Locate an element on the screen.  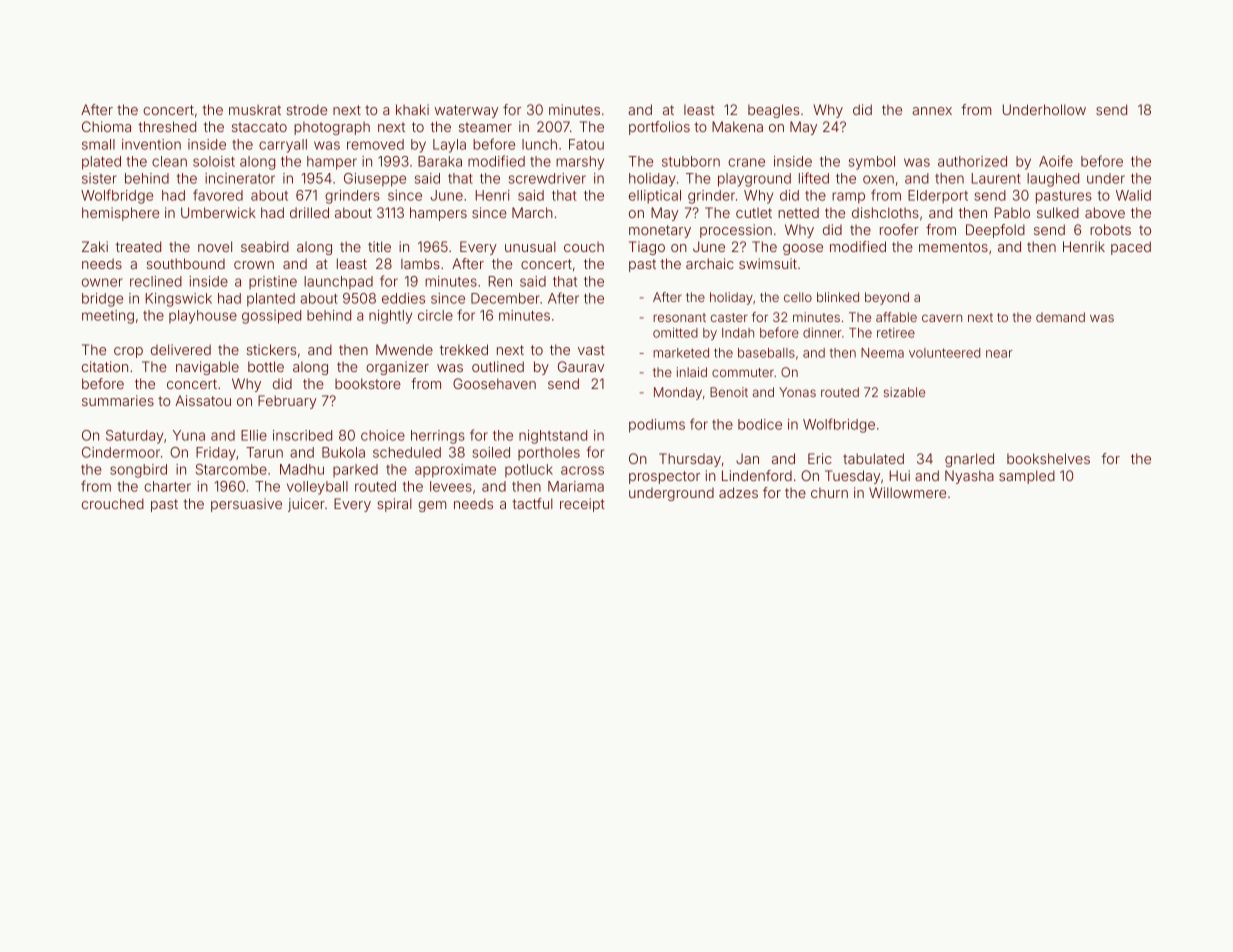
cavern is located at coordinates (942, 318).
